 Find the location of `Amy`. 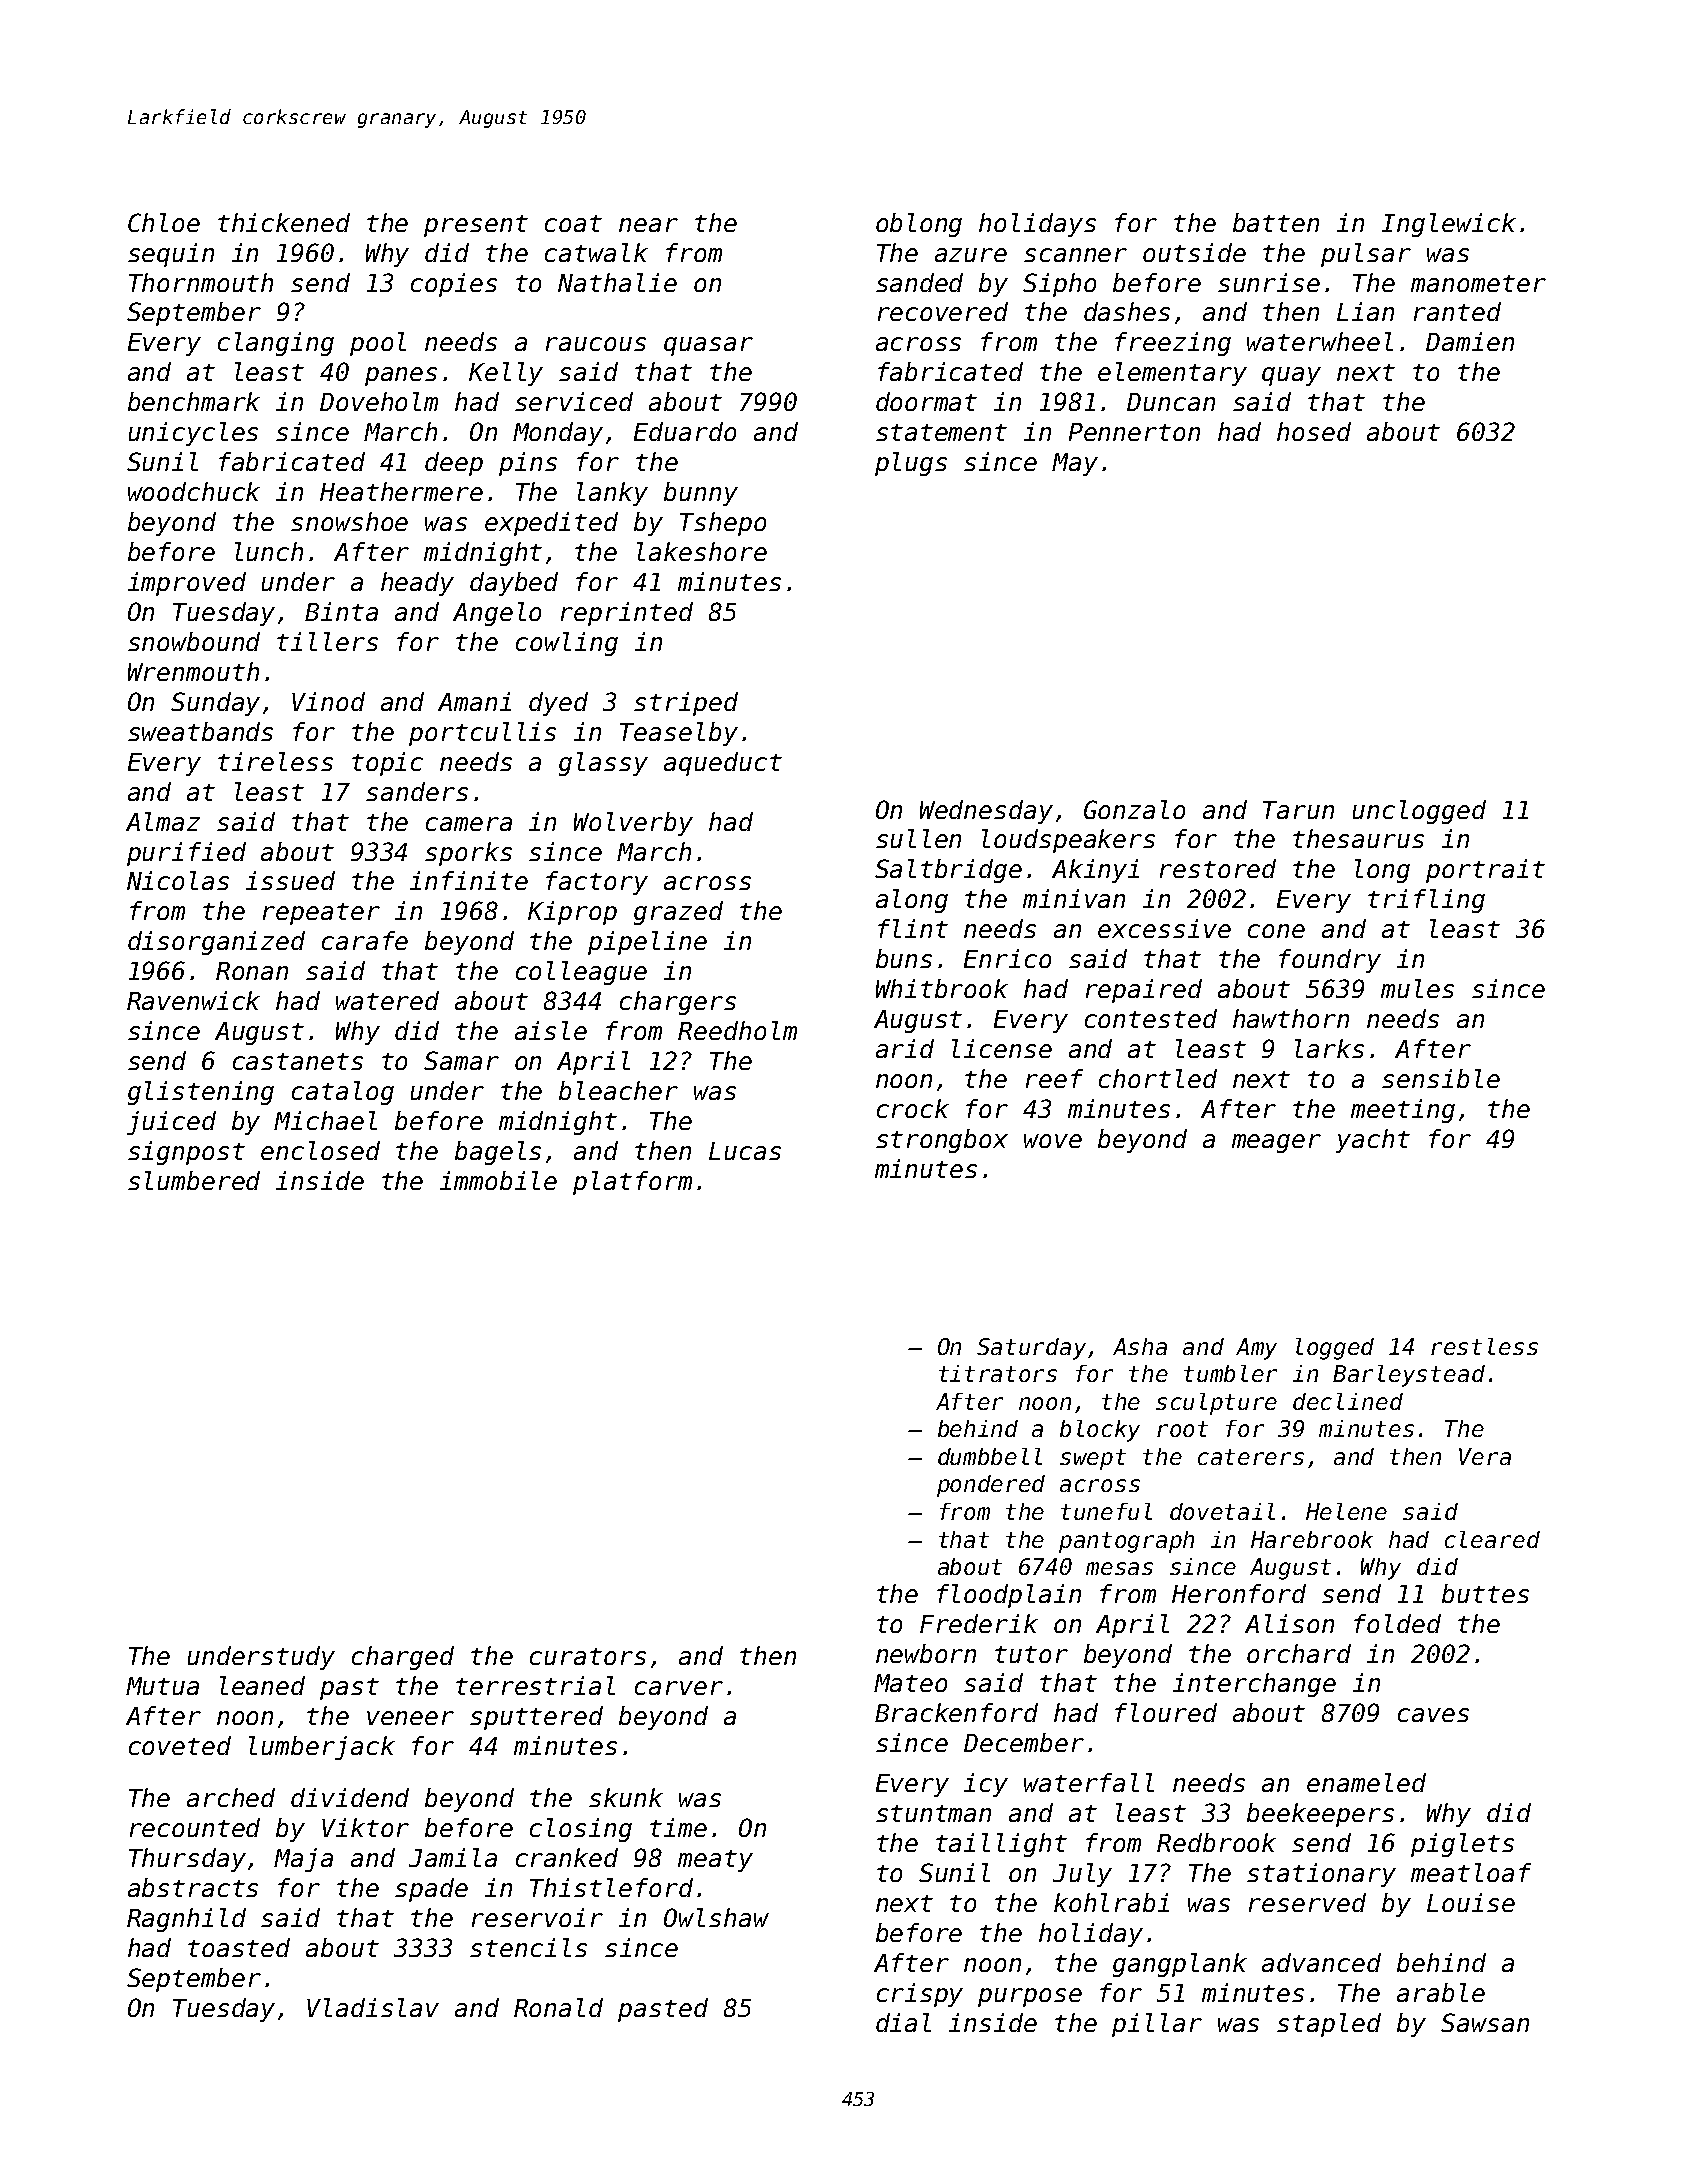

Amy is located at coordinates (1256, 1349).
